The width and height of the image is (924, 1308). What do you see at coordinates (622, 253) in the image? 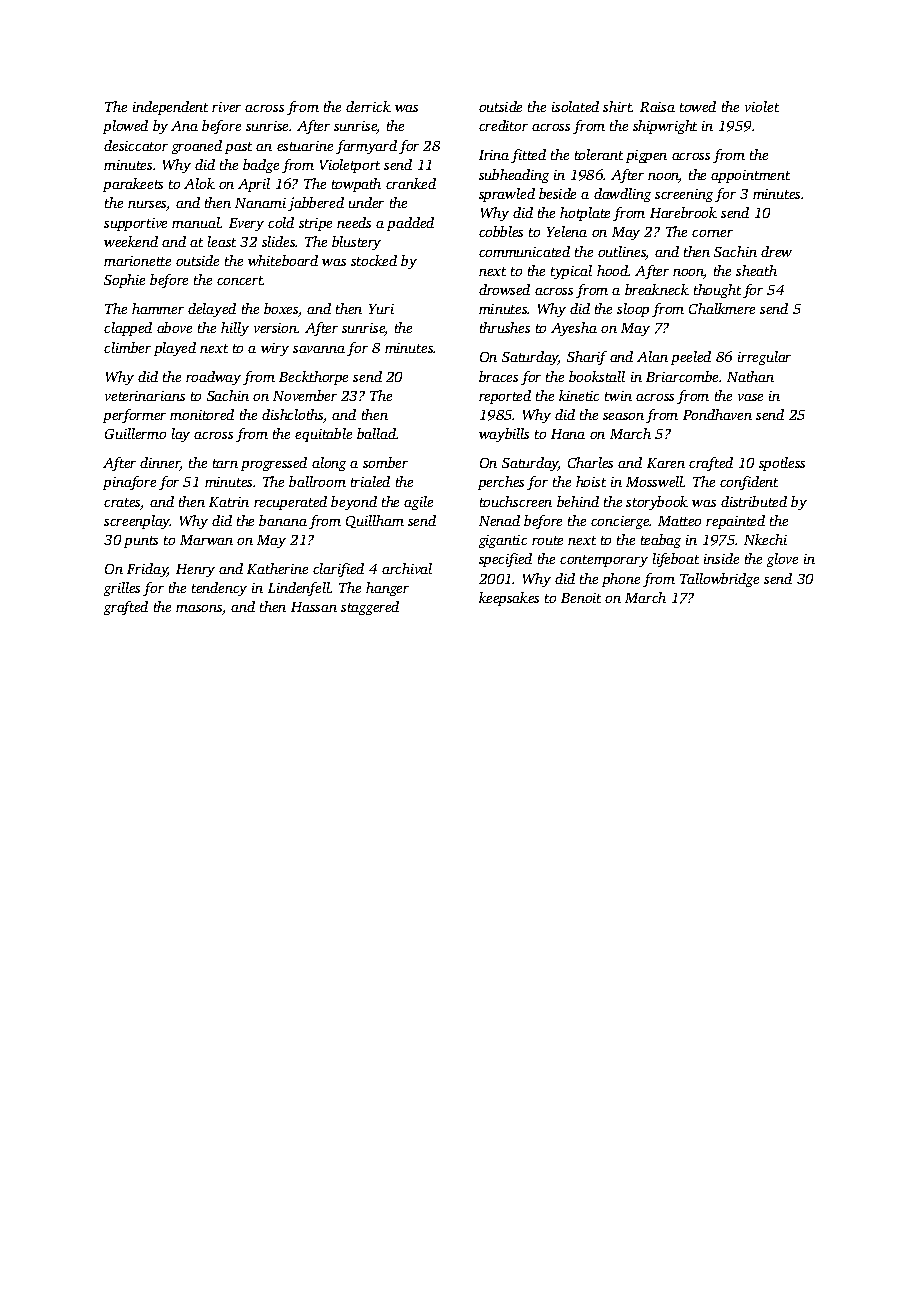
I see `outlines` at bounding box center [622, 253].
